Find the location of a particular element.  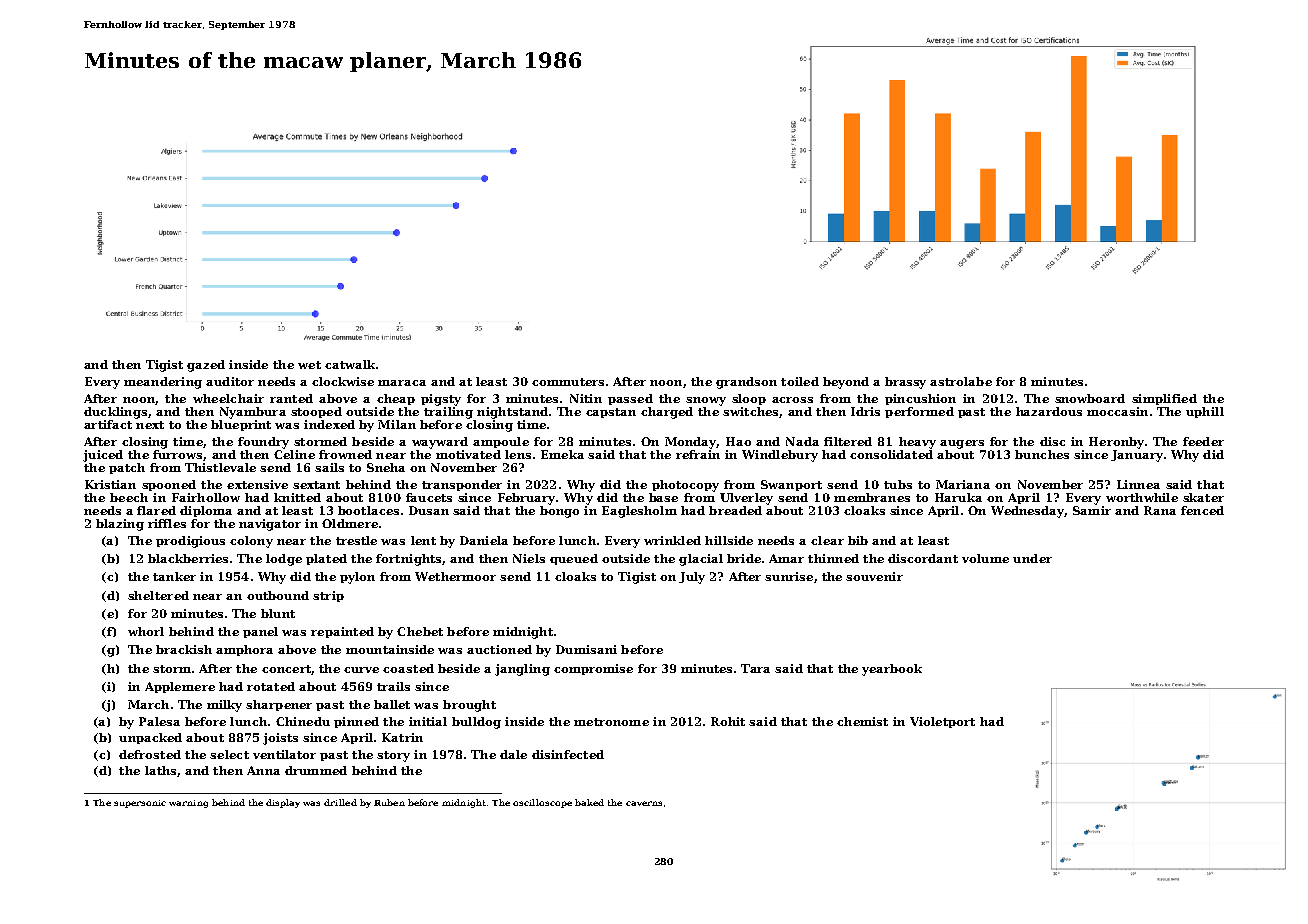

Palesa is located at coordinates (159, 721).
